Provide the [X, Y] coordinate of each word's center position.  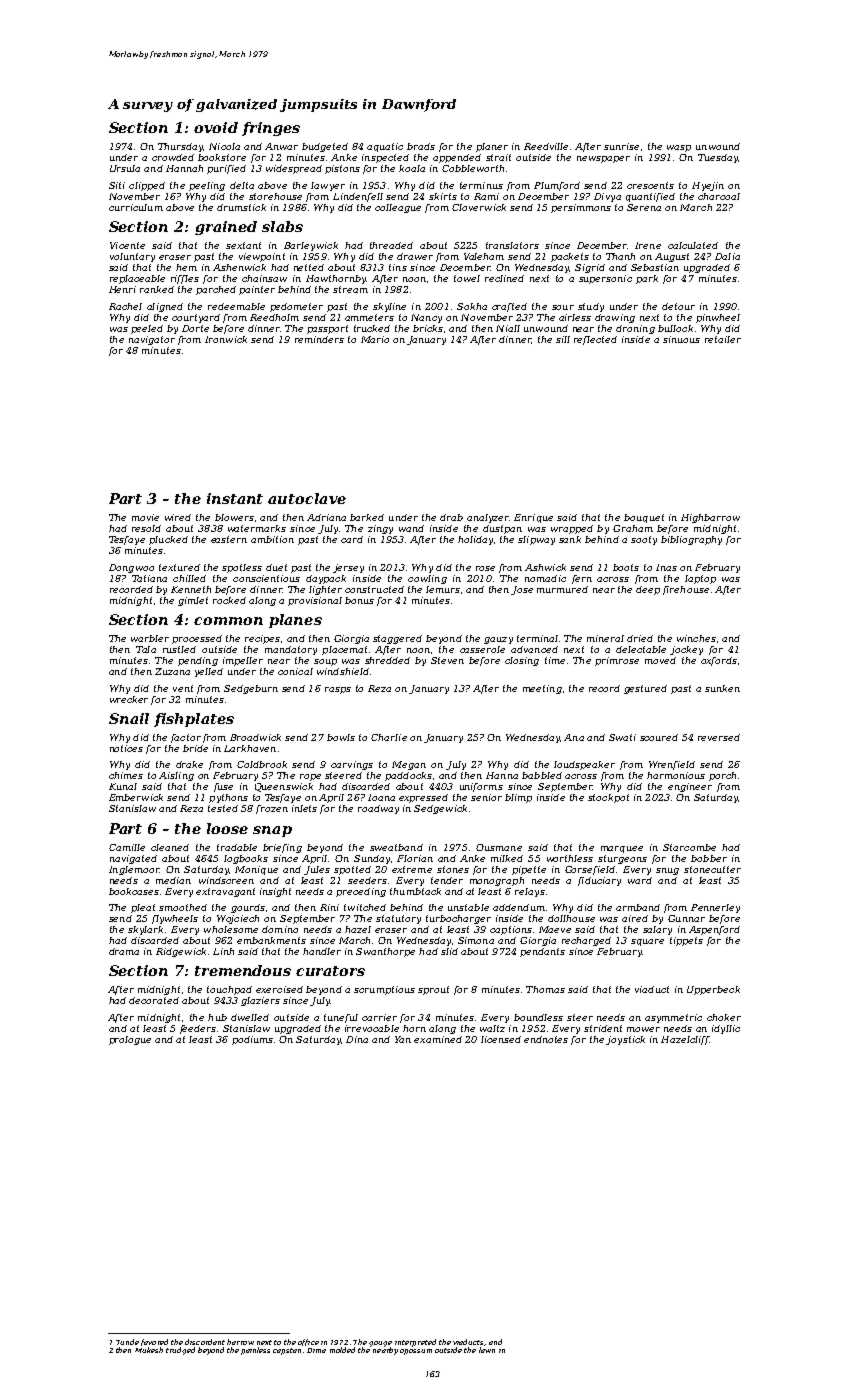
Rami [486, 196]
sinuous [681, 339]
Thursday [180, 147]
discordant [205, 1342]
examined [438, 1039]
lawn [487, 1350]
